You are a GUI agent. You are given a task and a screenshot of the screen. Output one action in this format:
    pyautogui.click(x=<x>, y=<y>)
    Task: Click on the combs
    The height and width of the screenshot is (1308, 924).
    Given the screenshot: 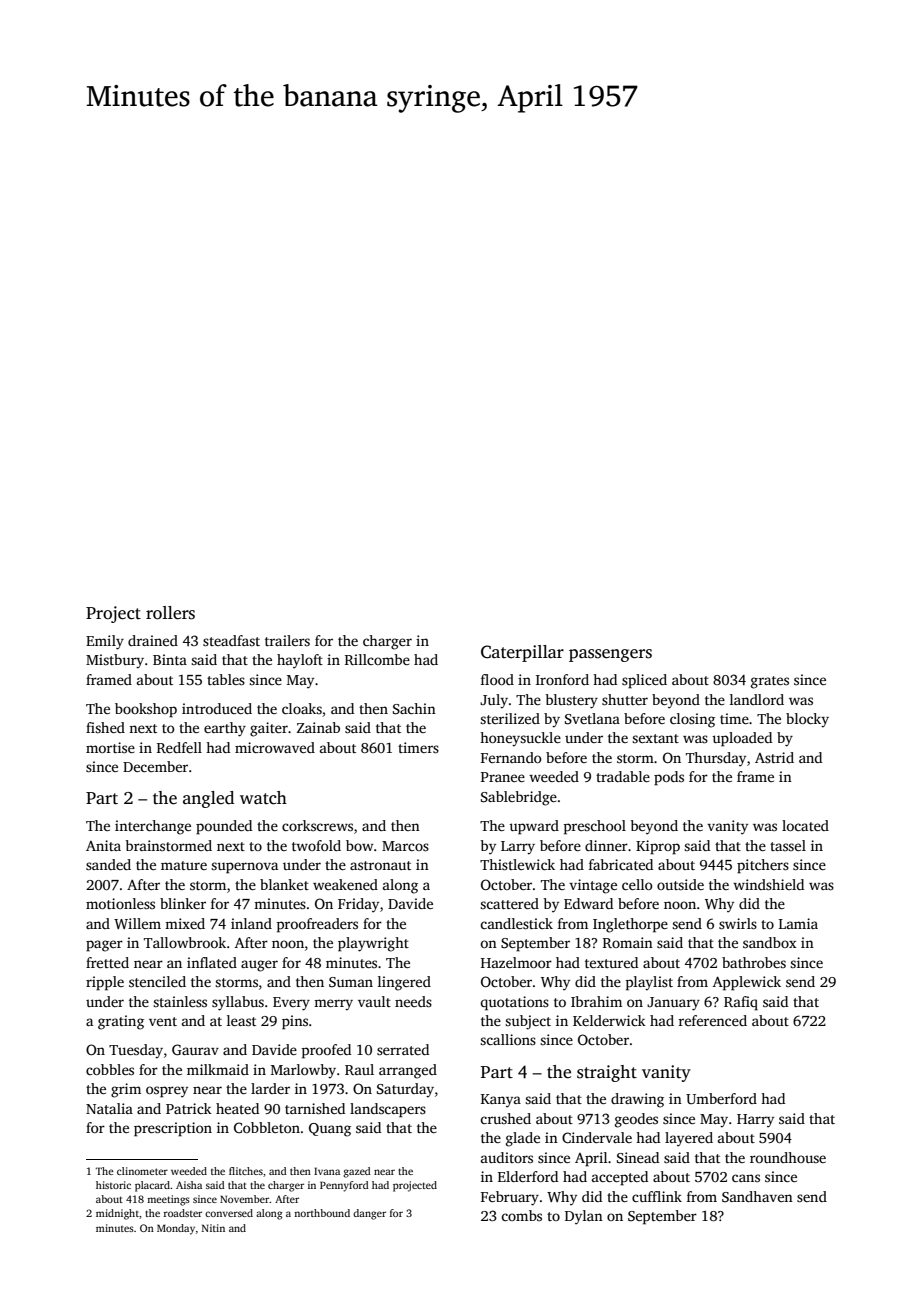 What is the action you would take?
    pyautogui.click(x=522, y=1215)
